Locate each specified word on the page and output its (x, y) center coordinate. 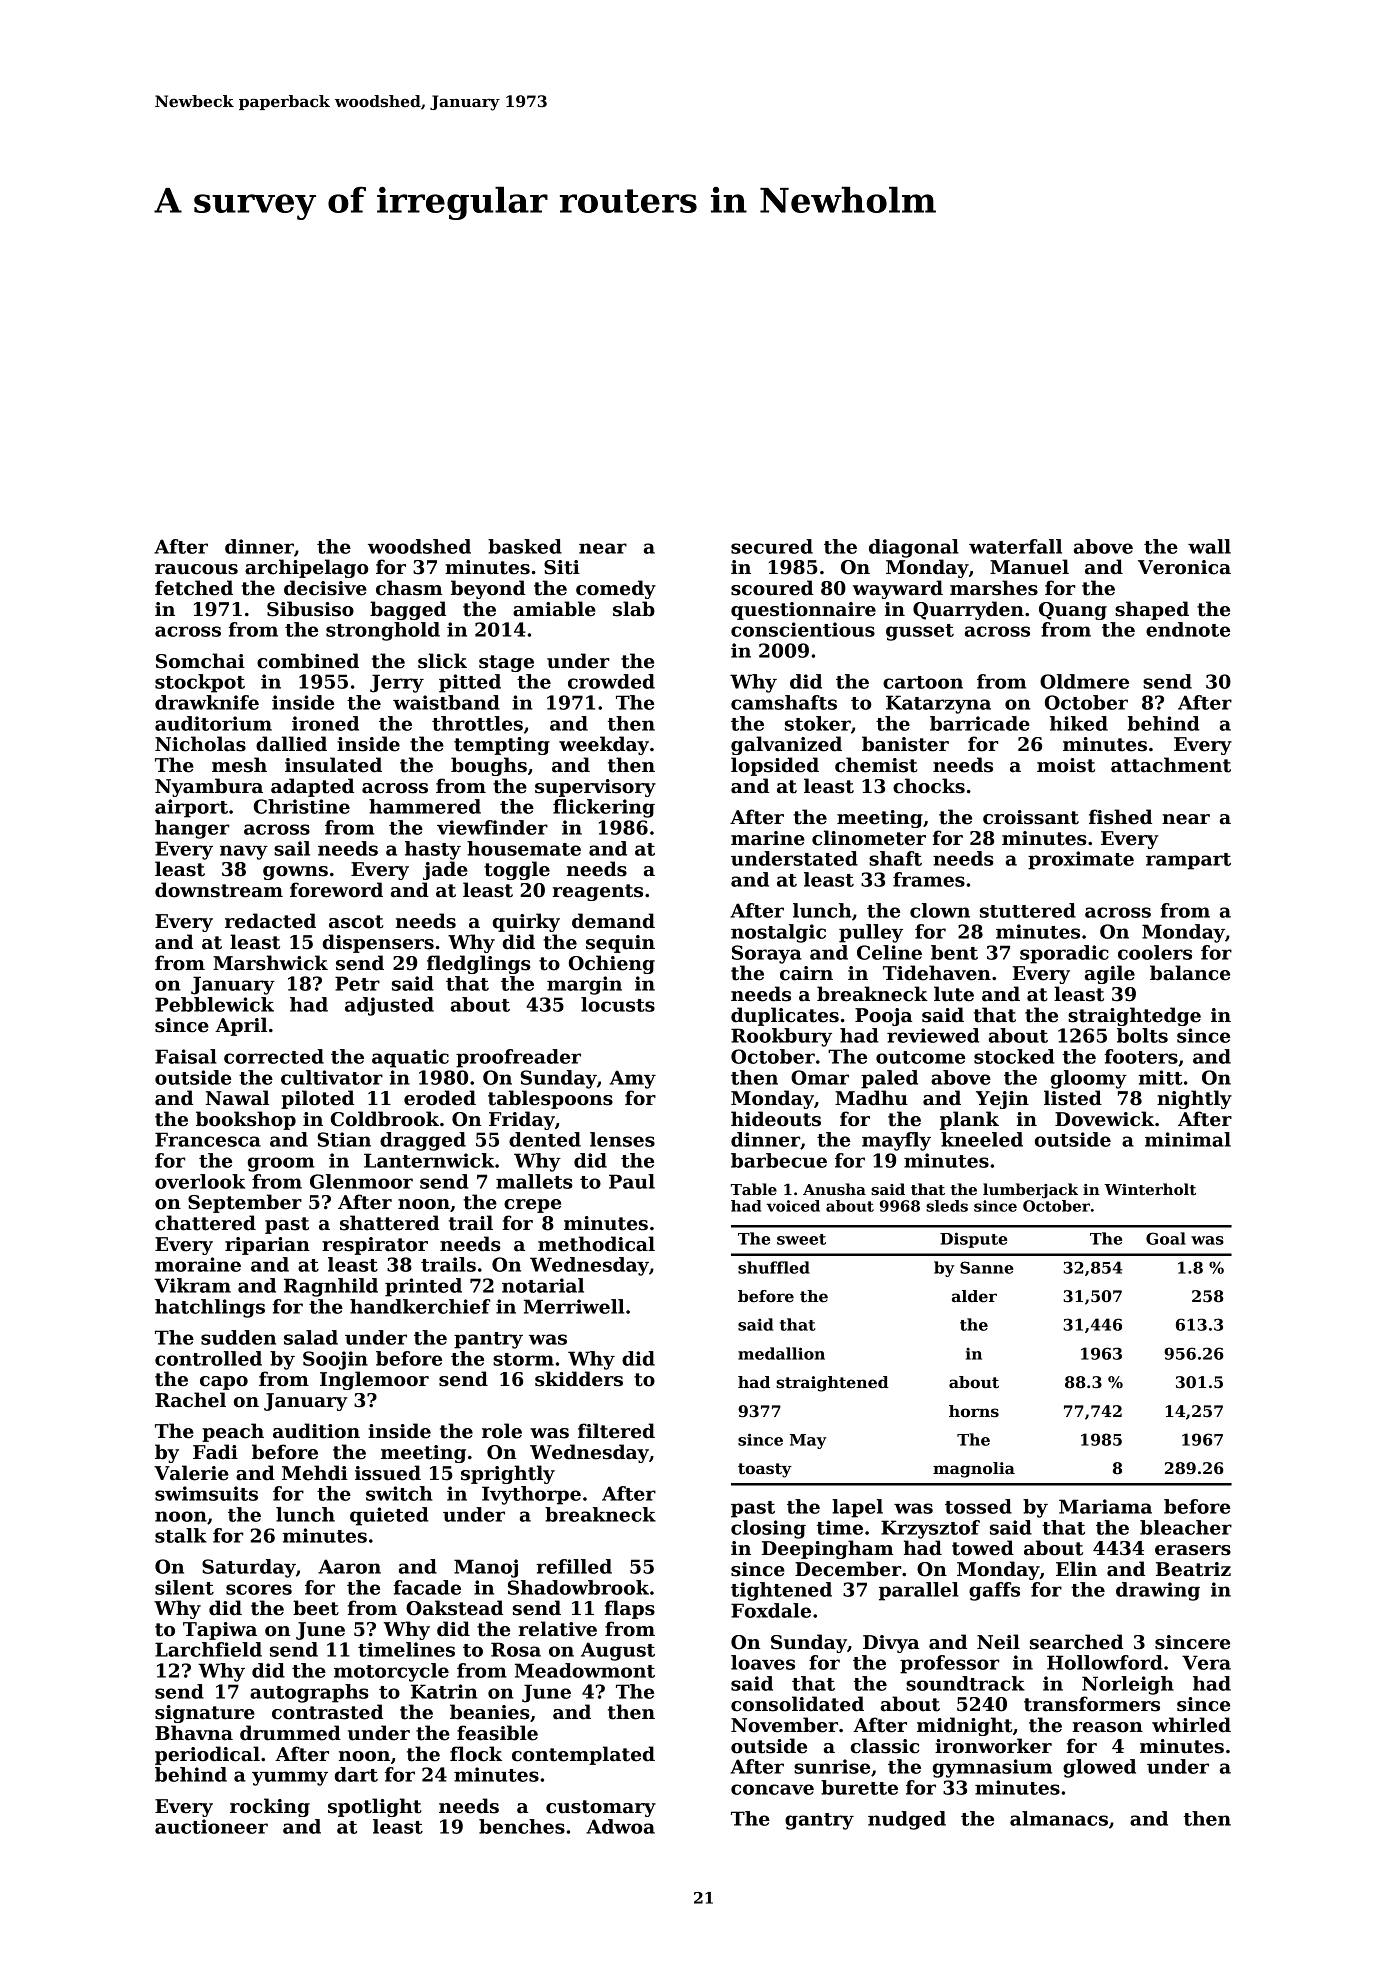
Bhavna (194, 1733)
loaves (763, 1662)
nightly (1194, 1099)
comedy (616, 589)
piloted (317, 1099)
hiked (1079, 723)
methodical (596, 1244)
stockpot (200, 683)
